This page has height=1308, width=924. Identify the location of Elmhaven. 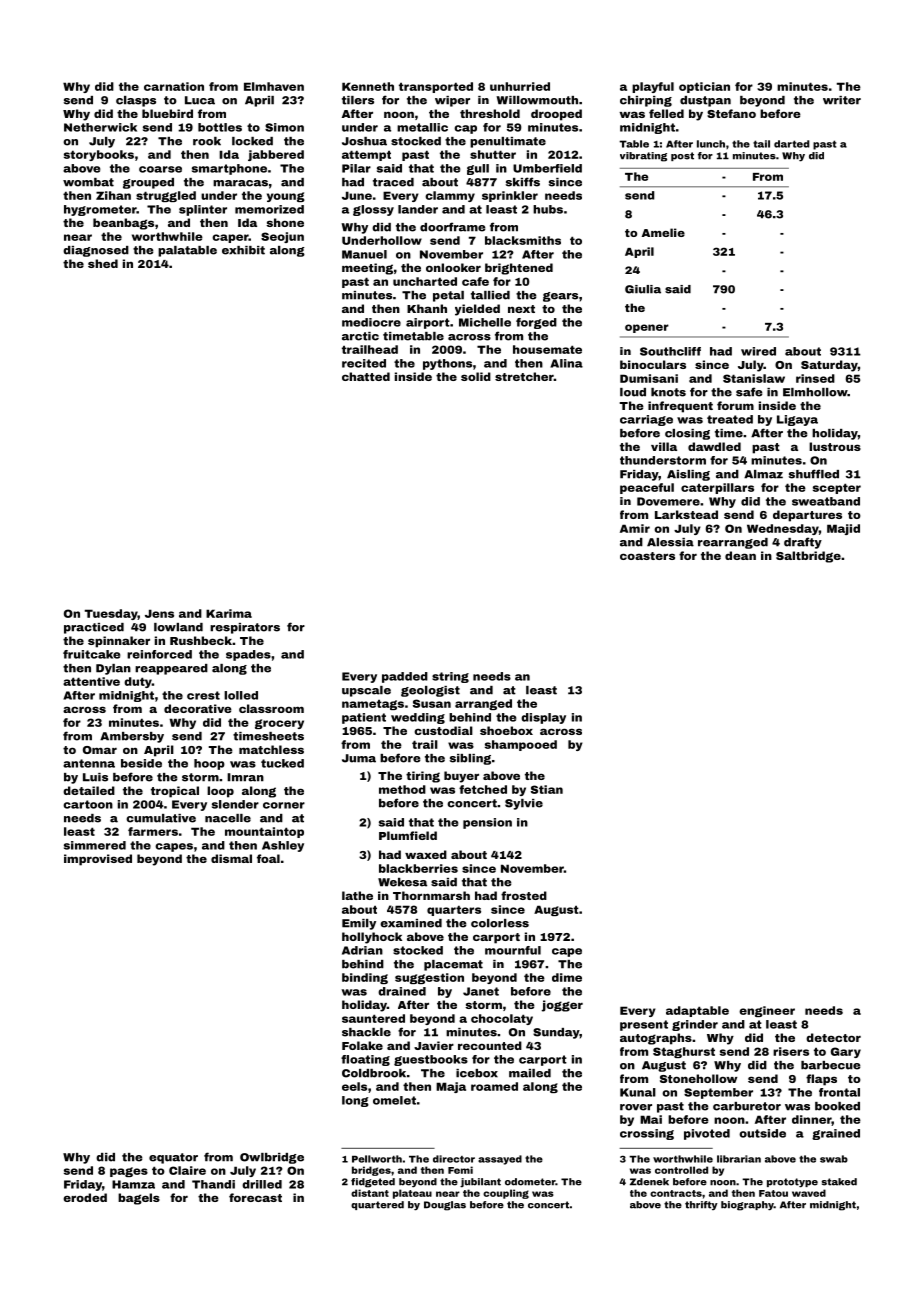
(274, 86).
